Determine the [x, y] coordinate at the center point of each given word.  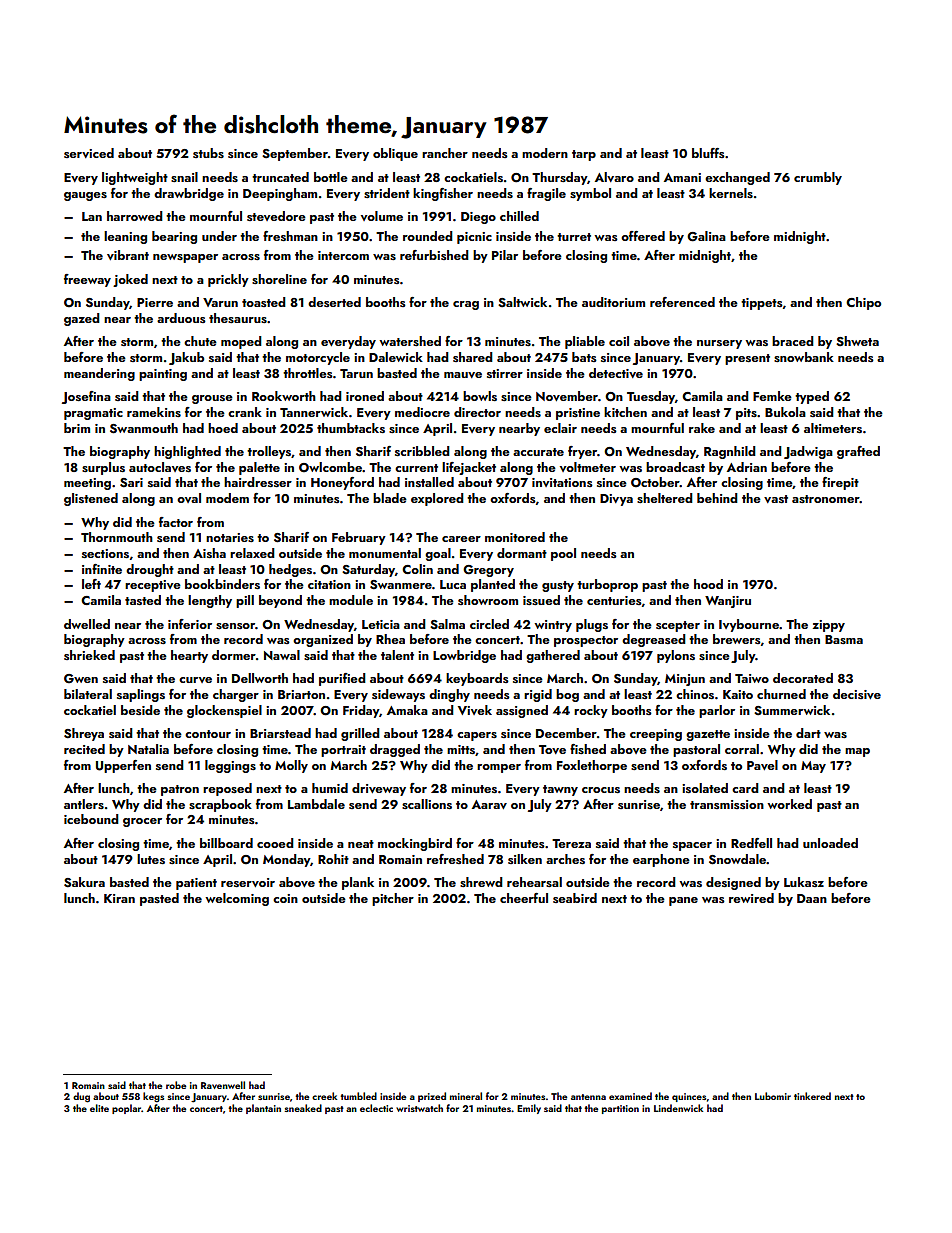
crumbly [818, 178]
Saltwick [522, 302]
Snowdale [738, 859]
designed [733, 883]
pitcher [393, 899]
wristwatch [419, 1108]
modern [545, 153]
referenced [682, 302]
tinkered [812, 1096]
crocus [601, 790]
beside [140, 710]
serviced [89, 153]
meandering [99, 374]
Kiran [119, 898]
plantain [263, 1109]
